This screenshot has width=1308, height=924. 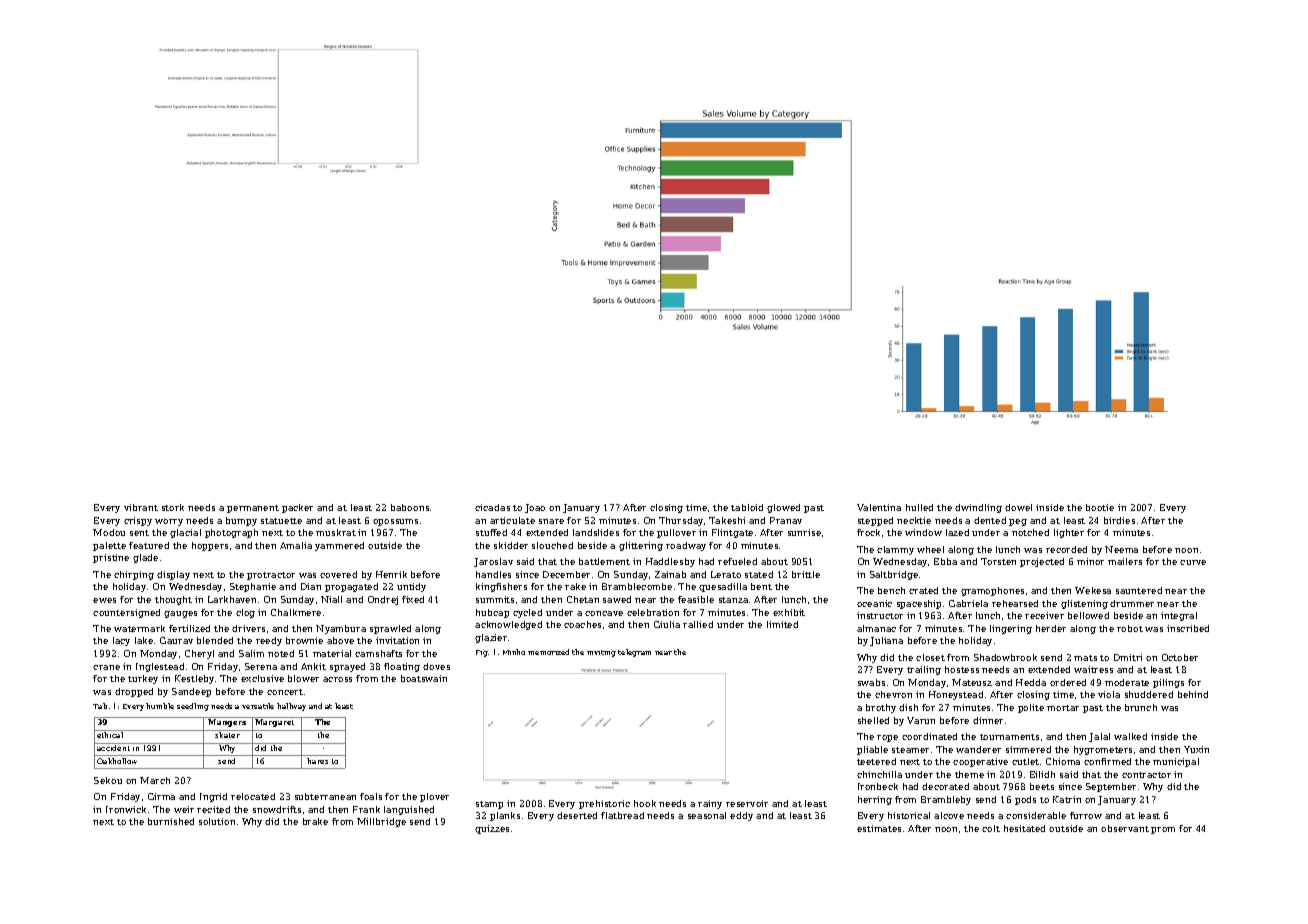 What do you see at coordinates (1119, 520) in the screenshot?
I see `birdies` at bounding box center [1119, 520].
